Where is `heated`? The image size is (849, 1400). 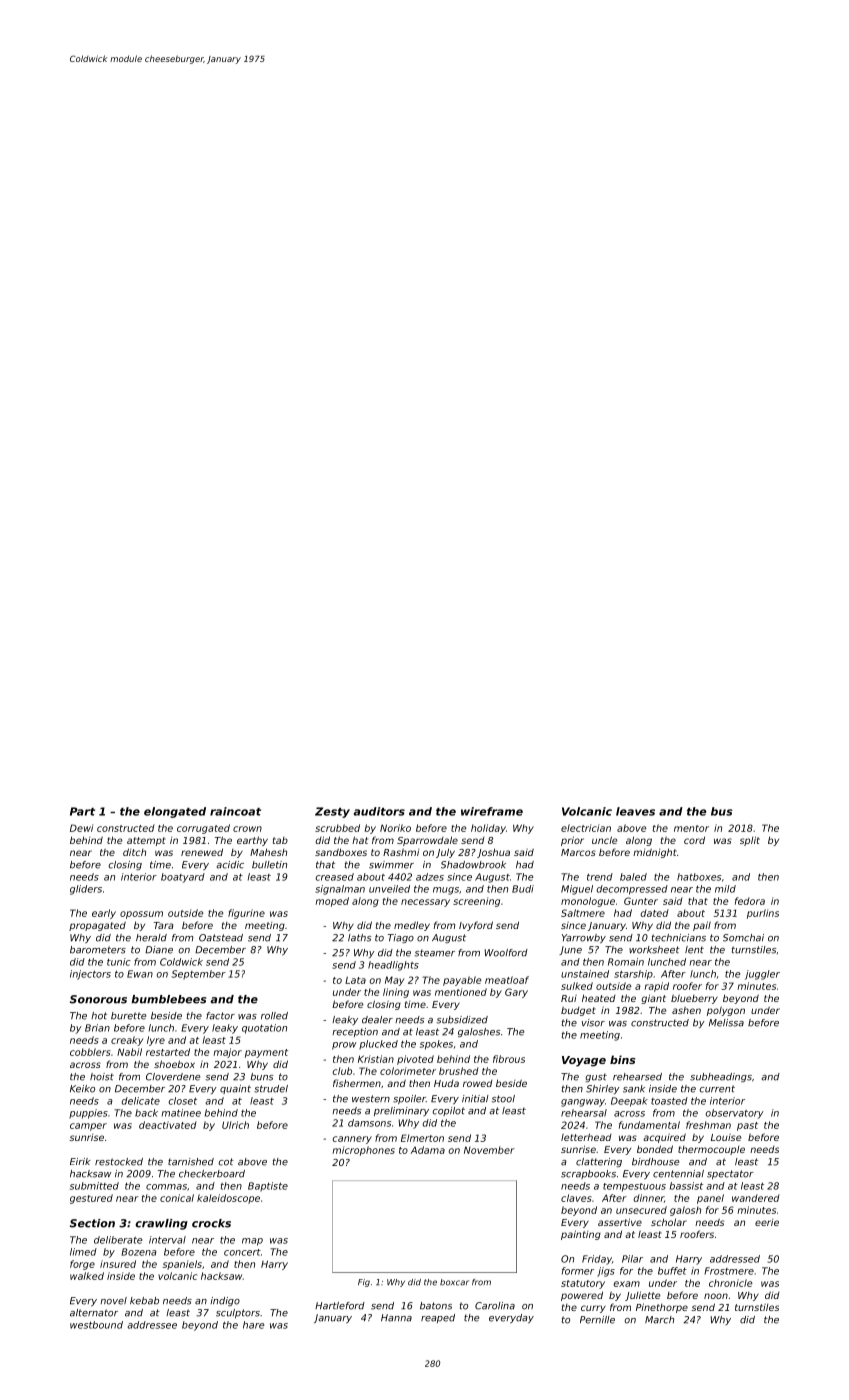 heated is located at coordinates (599, 998).
